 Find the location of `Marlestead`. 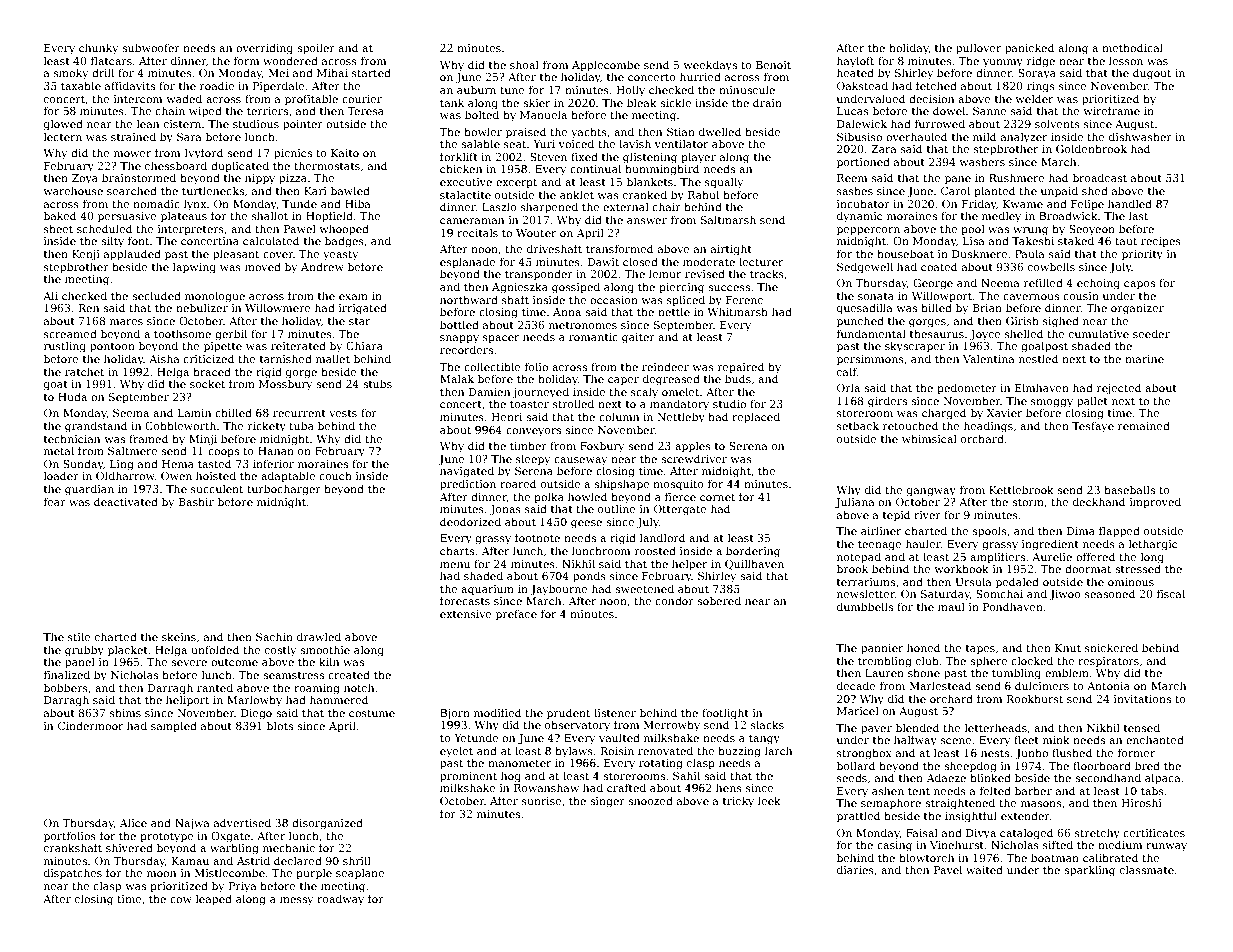

Marlestead is located at coordinates (940, 685).
